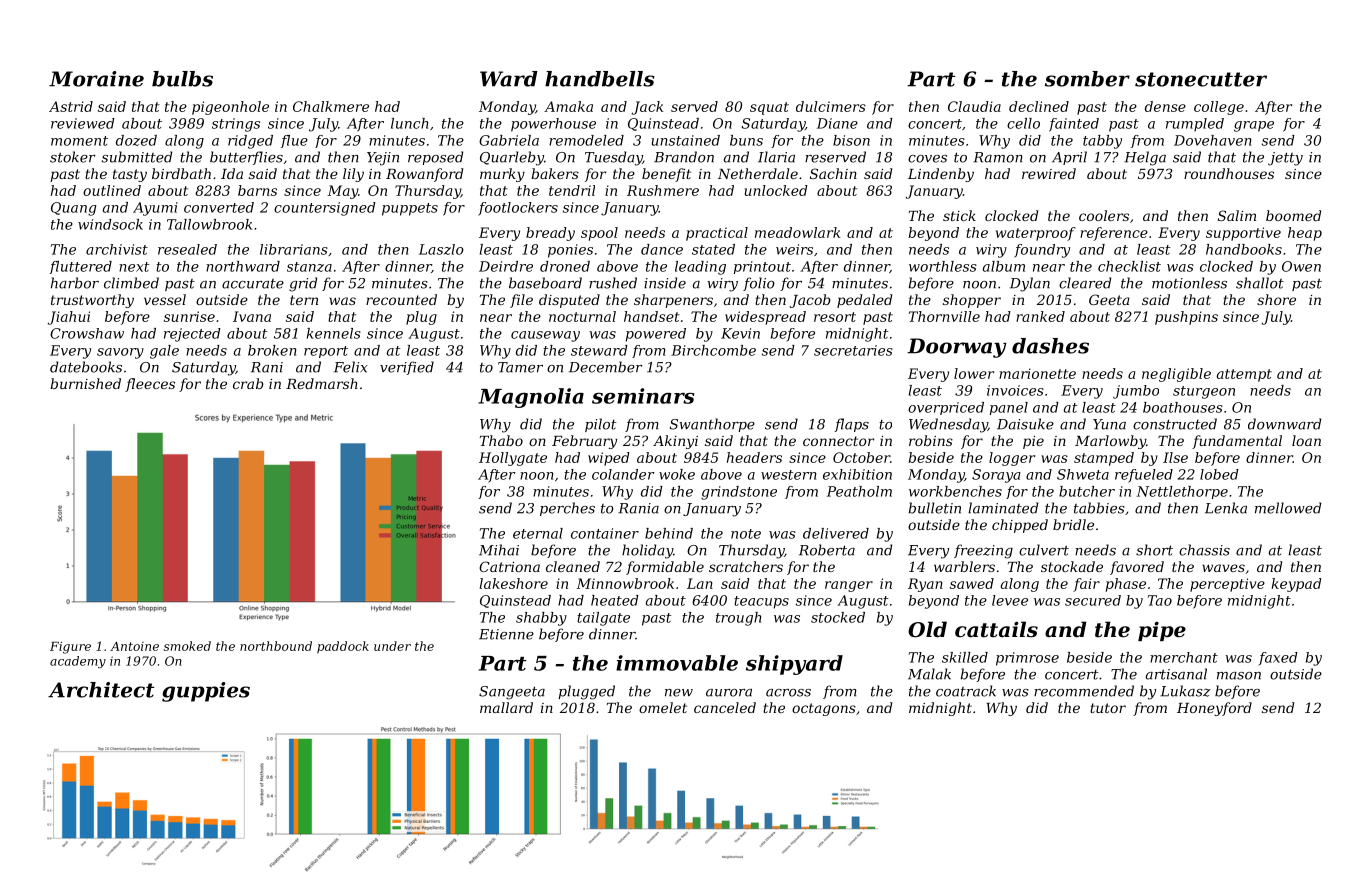 The height and width of the screenshot is (887, 1372). What do you see at coordinates (1296, 585) in the screenshot?
I see `keypad` at bounding box center [1296, 585].
